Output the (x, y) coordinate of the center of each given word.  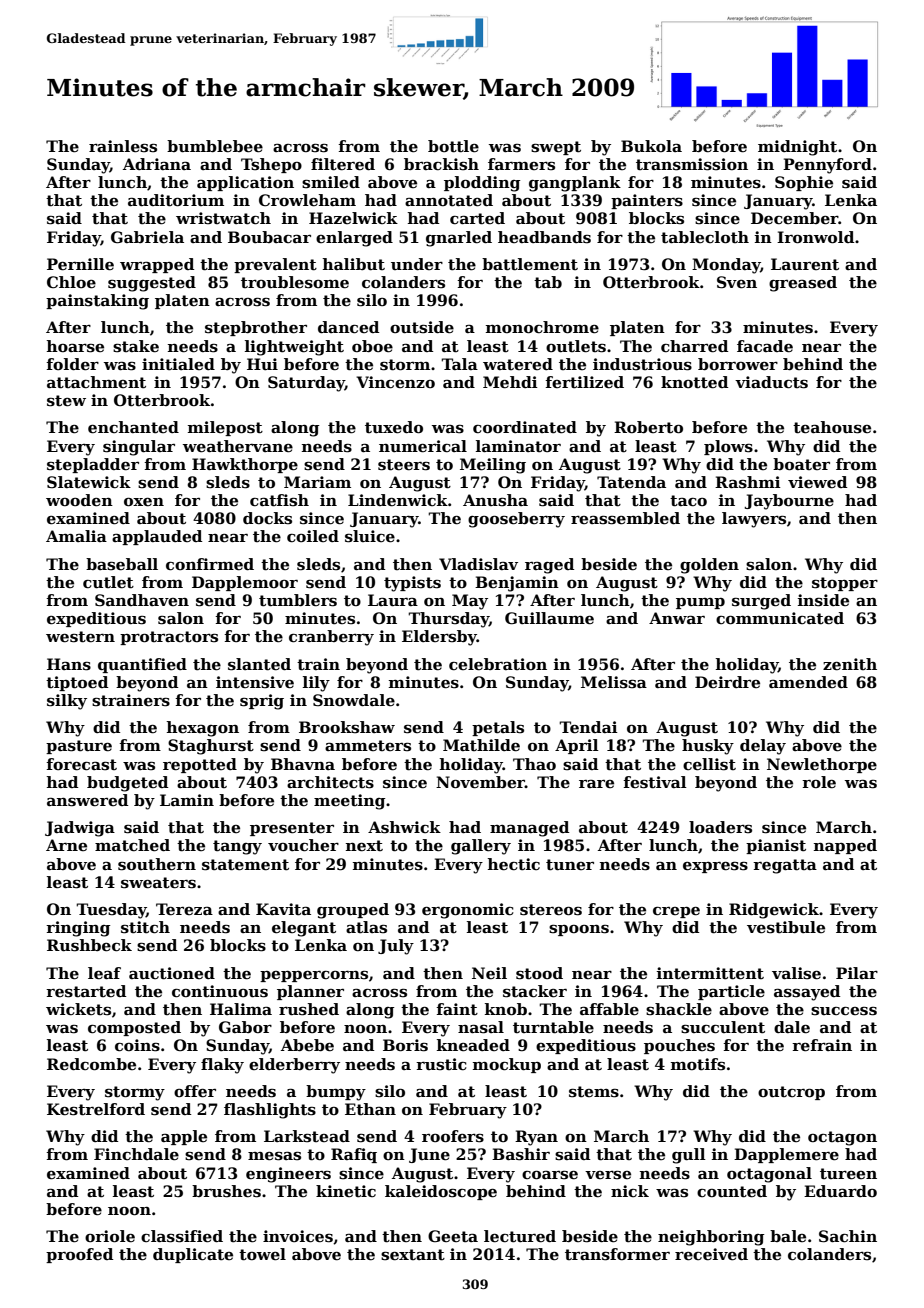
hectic (514, 864)
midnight (797, 148)
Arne (66, 845)
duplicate (193, 1255)
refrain (822, 1045)
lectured (520, 1236)
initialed (178, 364)
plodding (482, 184)
